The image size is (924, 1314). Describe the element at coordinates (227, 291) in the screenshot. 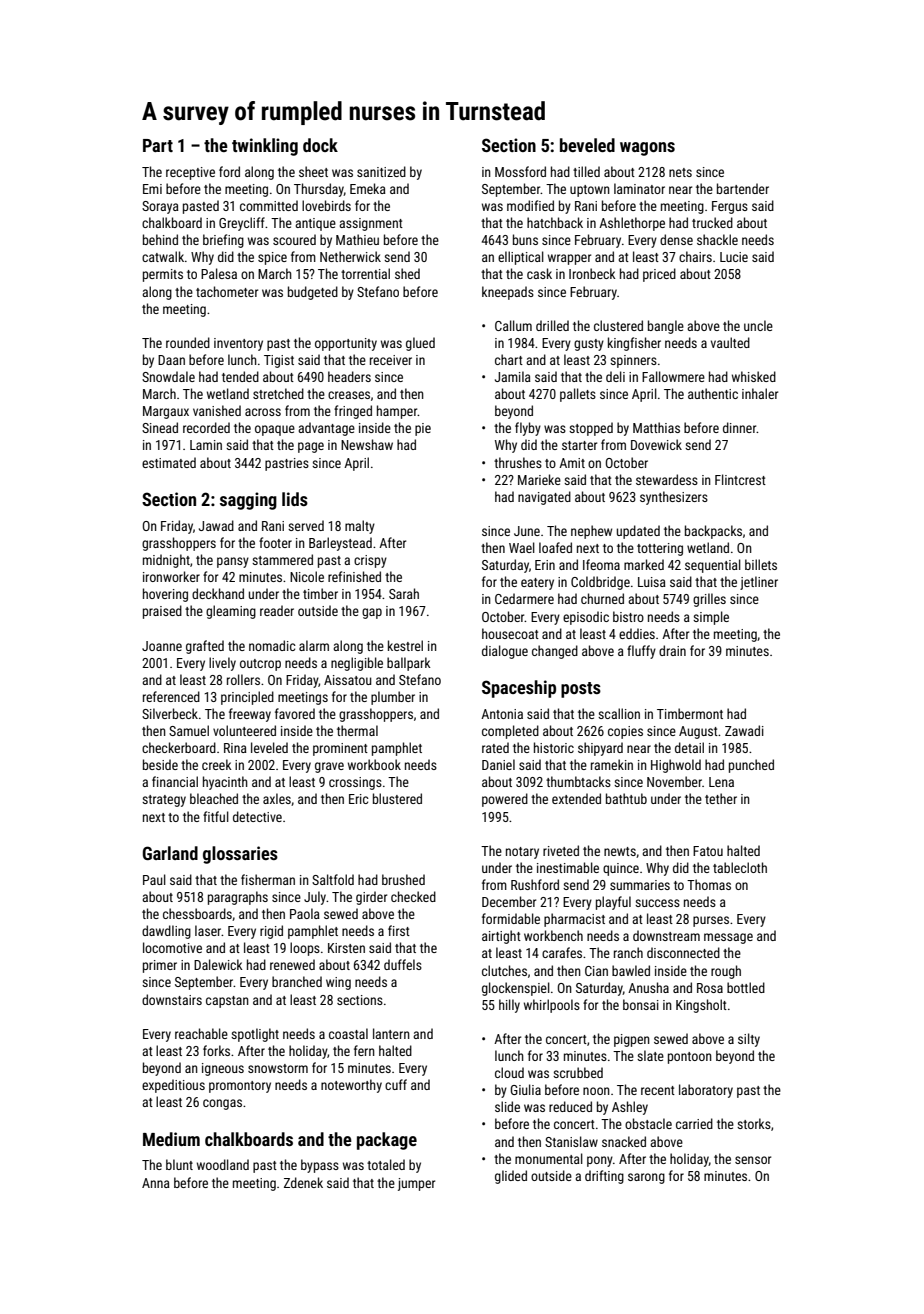

I see `tachometer` at that location.
